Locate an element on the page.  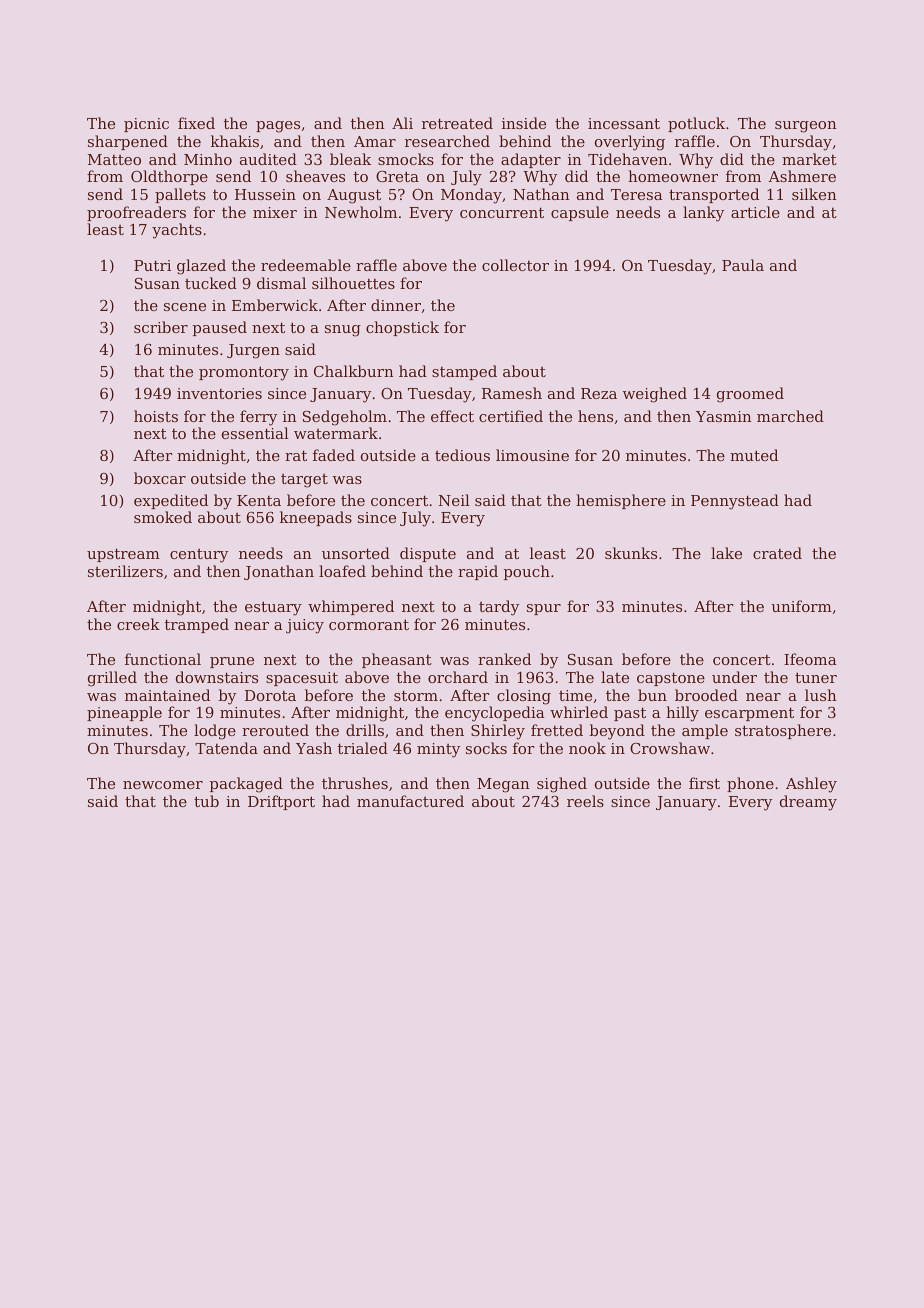
hemisphere is located at coordinates (621, 501).
